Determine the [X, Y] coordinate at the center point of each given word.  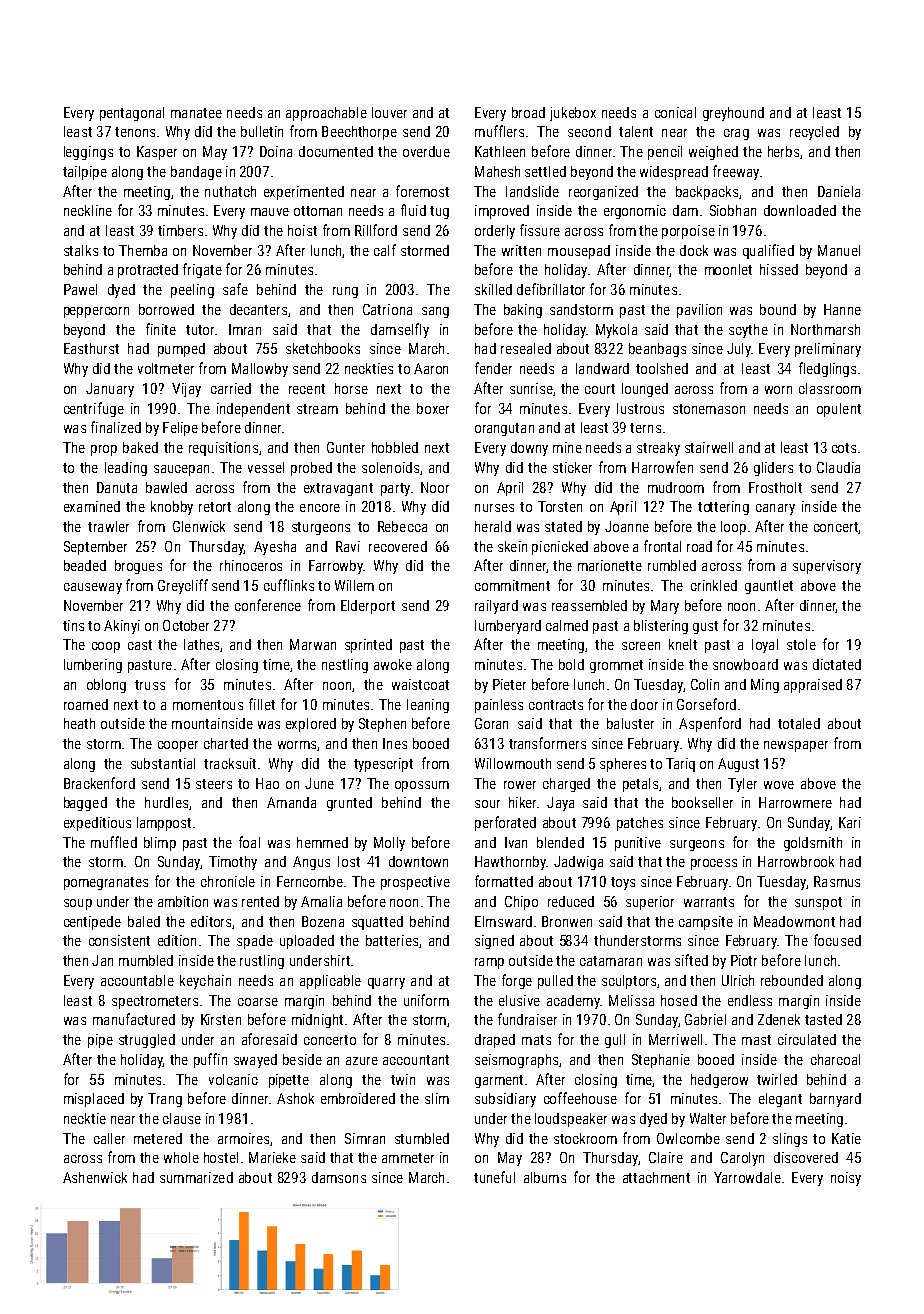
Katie [846, 1138]
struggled [147, 1041]
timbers [180, 230]
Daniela [839, 191]
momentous [208, 705]
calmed [567, 625]
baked [140, 447]
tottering [723, 508]
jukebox [573, 114]
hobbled [395, 447]
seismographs [516, 1061]
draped [495, 1041]
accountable [137, 980]
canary [775, 509]
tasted [823, 1019]
